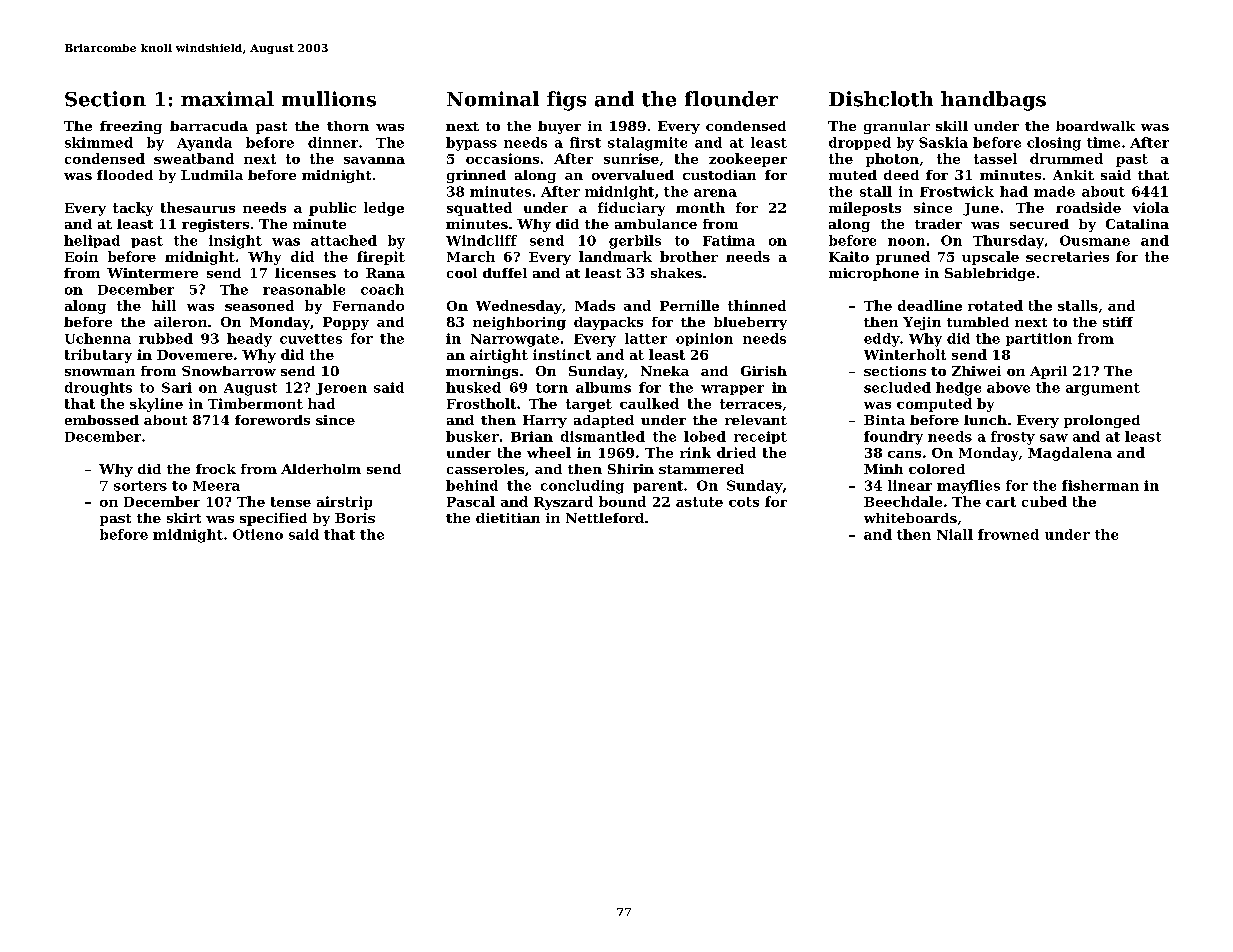 The image size is (1233, 952). I want to click on deadline, so click(930, 305).
